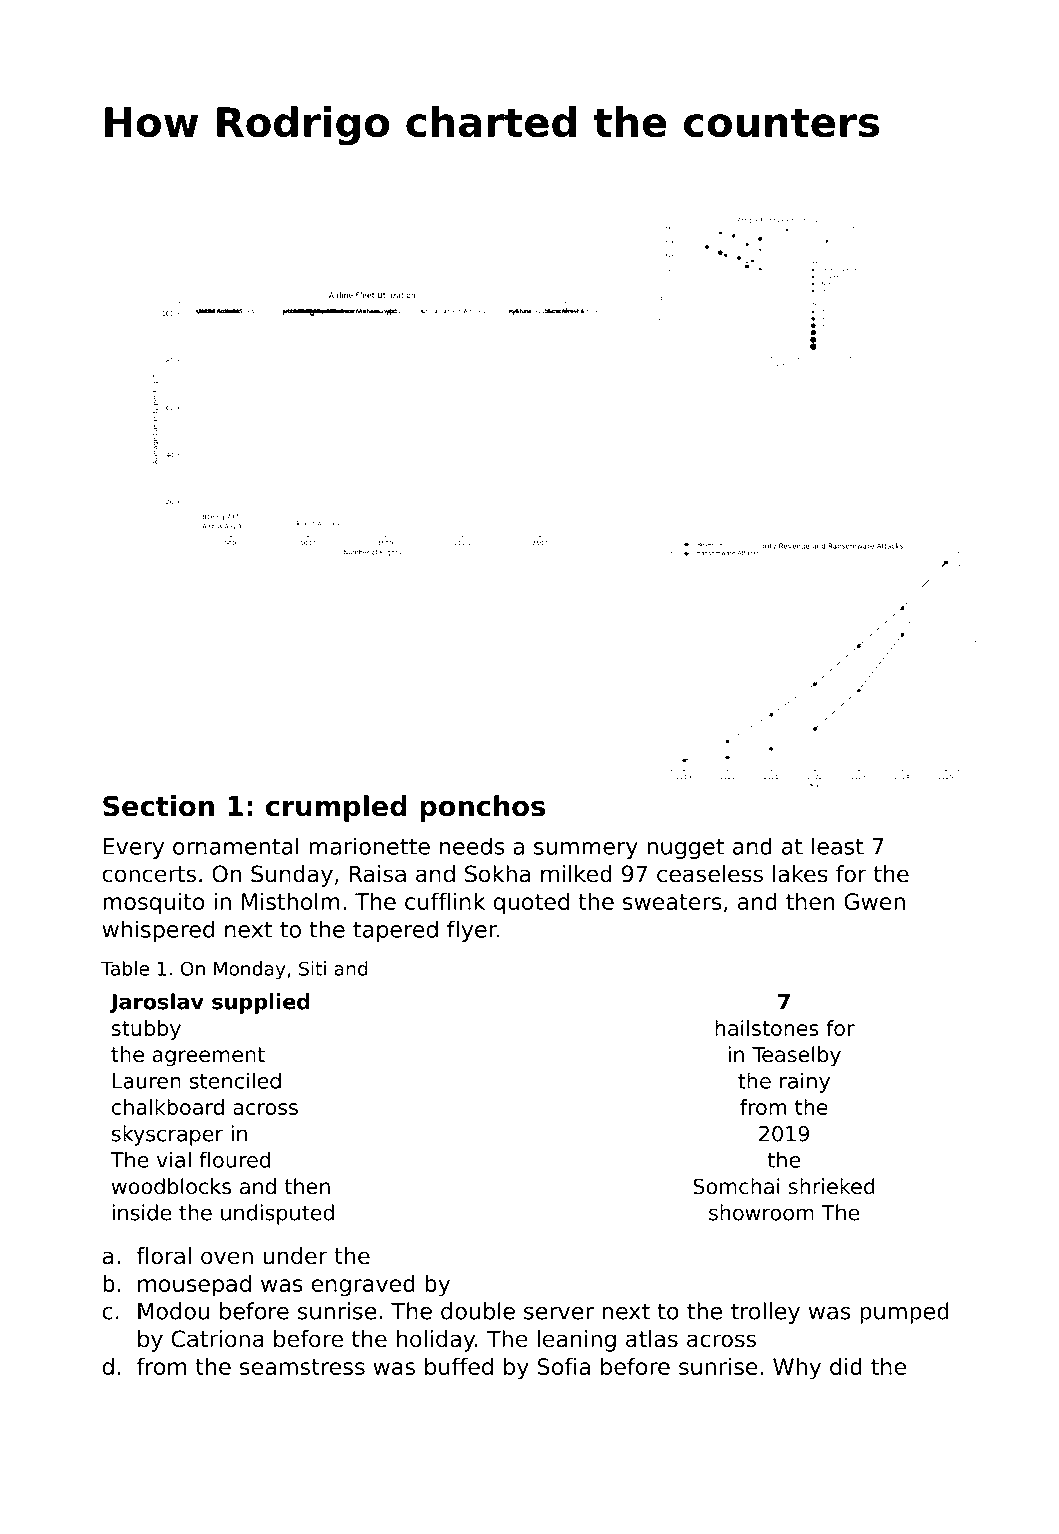 Image resolution: width=1059 pixels, height=1534 pixels. Describe the element at coordinates (586, 850) in the document. I see `summery` at that location.
